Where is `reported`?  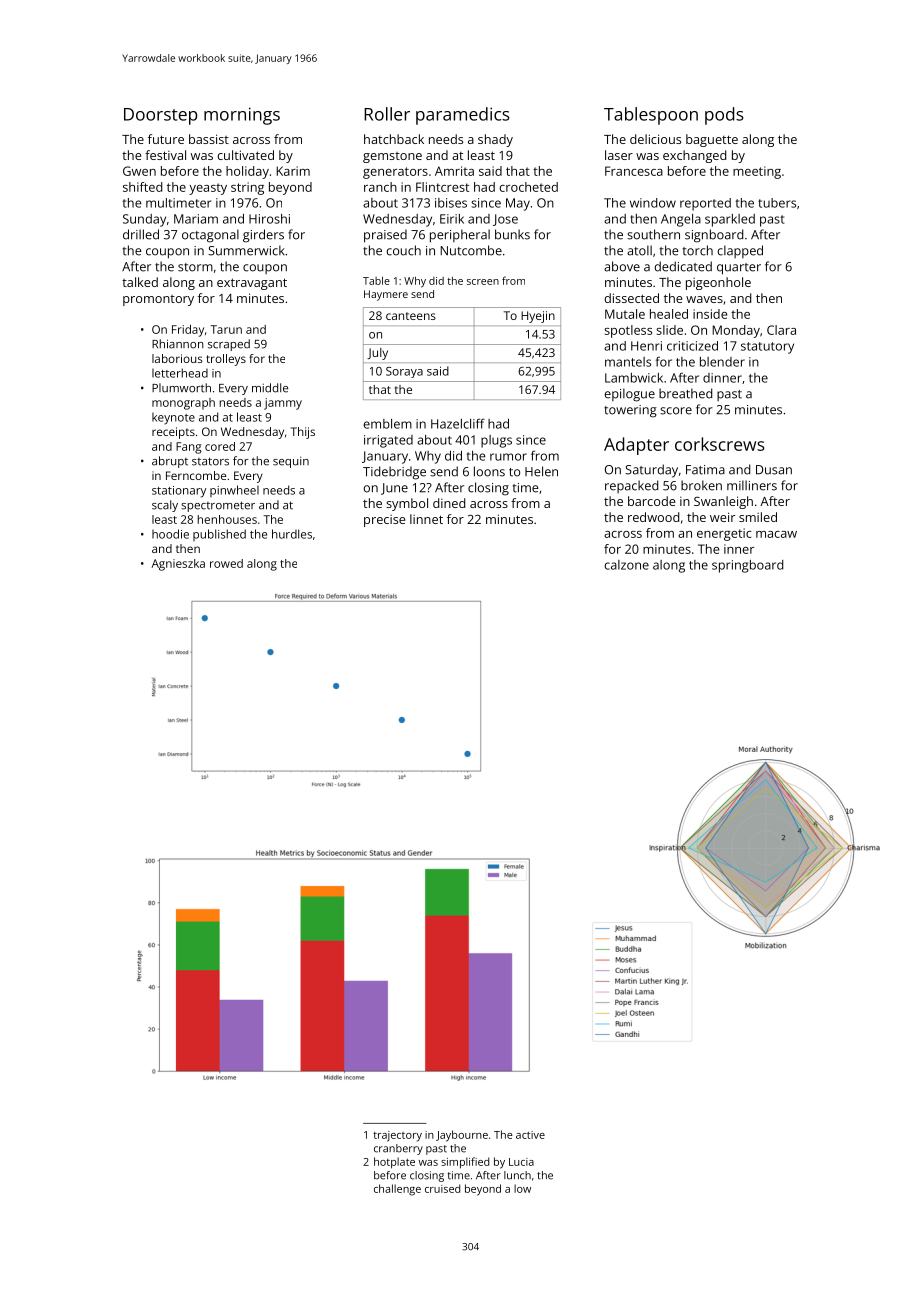 reported is located at coordinates (705, 204).
